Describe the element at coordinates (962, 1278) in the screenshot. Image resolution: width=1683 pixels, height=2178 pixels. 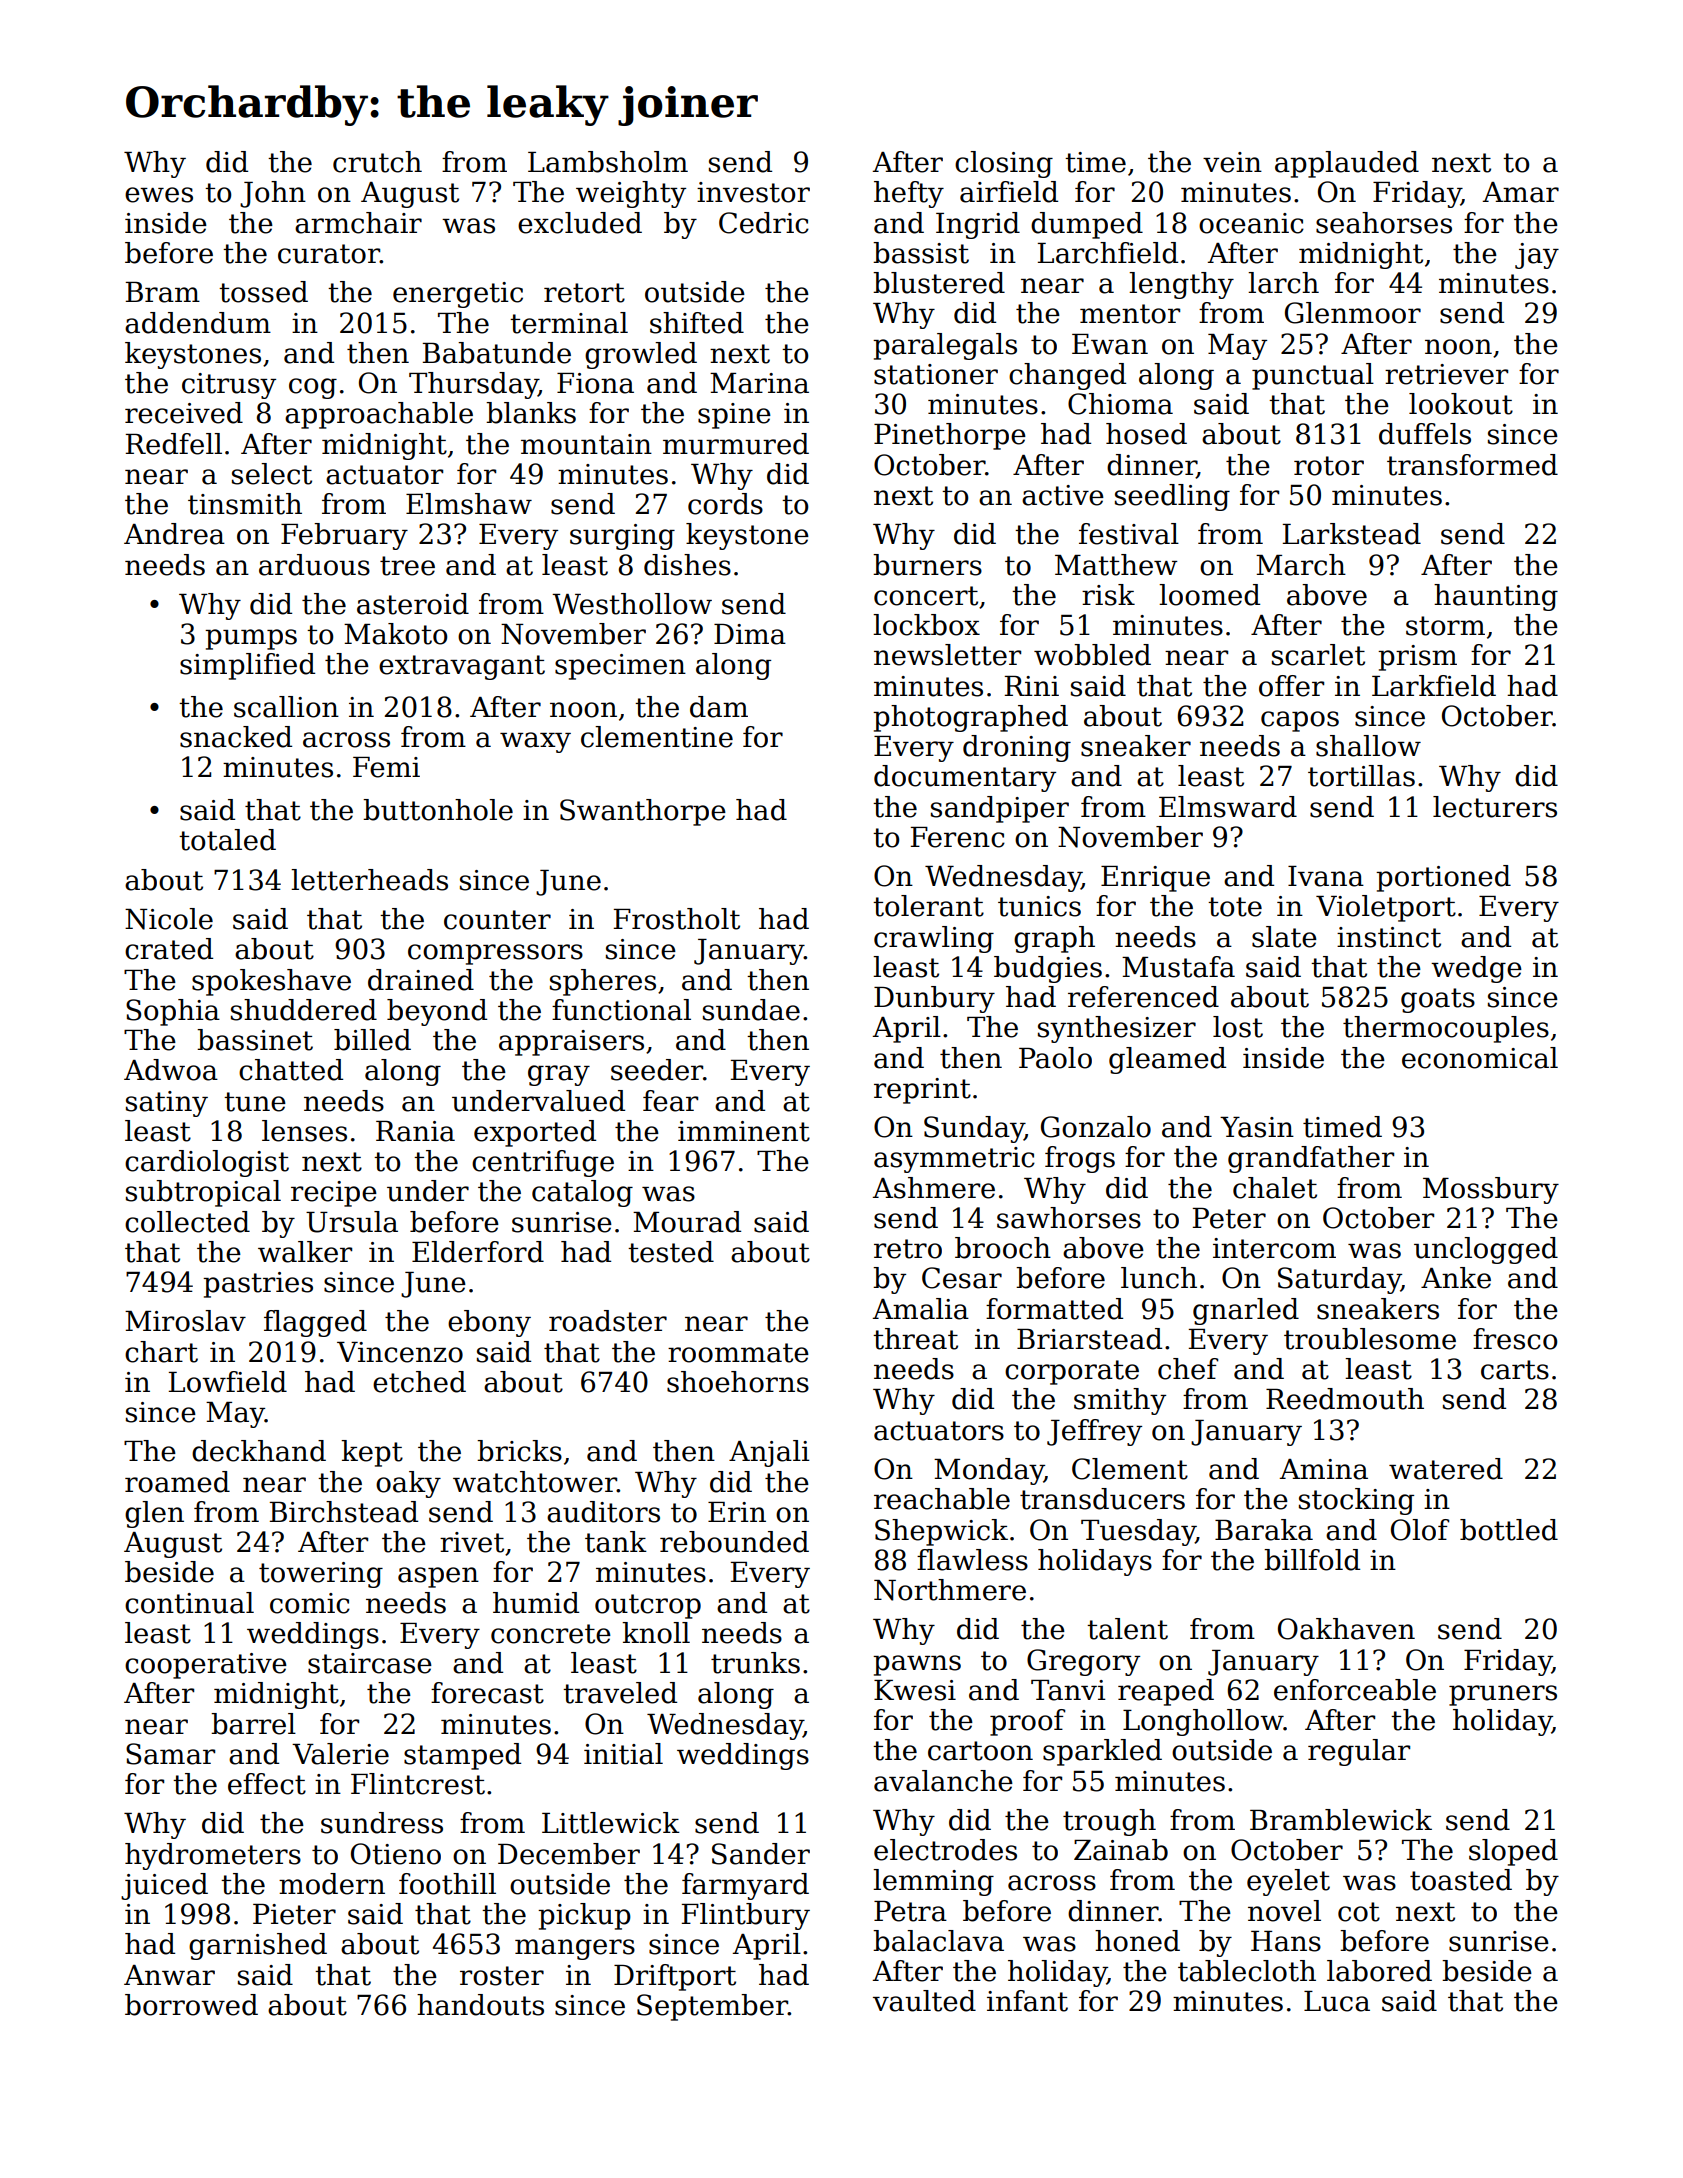
I see `Cesar` at that location.
